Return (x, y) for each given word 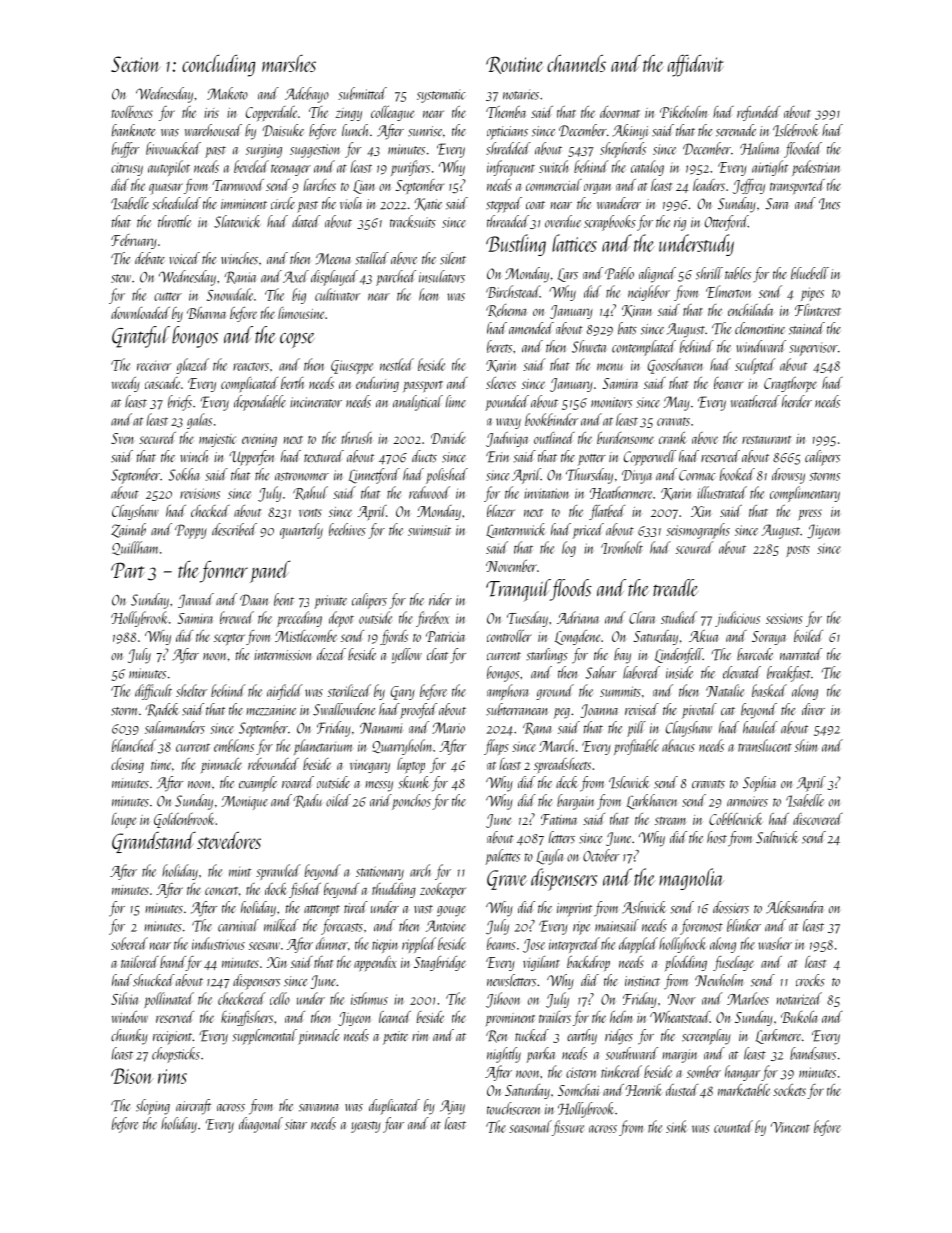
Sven (122, 438)
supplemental (264, 1037)
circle (283, 203)
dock (275, 889)
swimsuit (429, 530)
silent (453, 258)
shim (806, 745)
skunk (414, 782)
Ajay (452, 1107)
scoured (695, 547)
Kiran (637, 311)
